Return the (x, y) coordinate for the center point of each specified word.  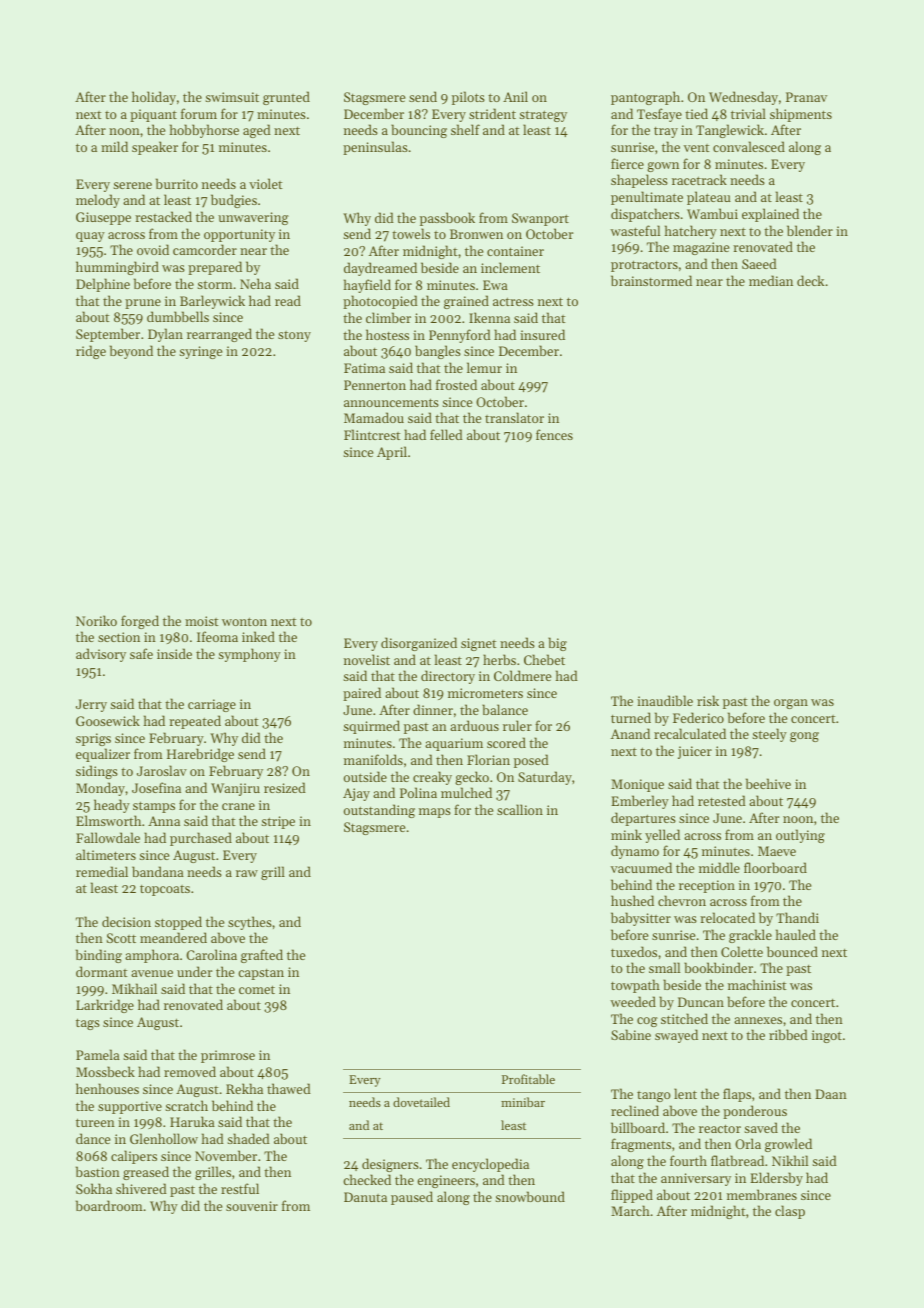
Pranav (806, 97)
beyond (131, 352)
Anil (515, 96)
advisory (101, 655)
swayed (676, 1036)
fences (554, 434)
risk (708, 700)
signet (479, 644)
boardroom (109, 1205)
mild (114, 146)
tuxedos (634, 951)
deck (810, 280)
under (194, 971)
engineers (446, 1181)
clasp (790, 1212)
